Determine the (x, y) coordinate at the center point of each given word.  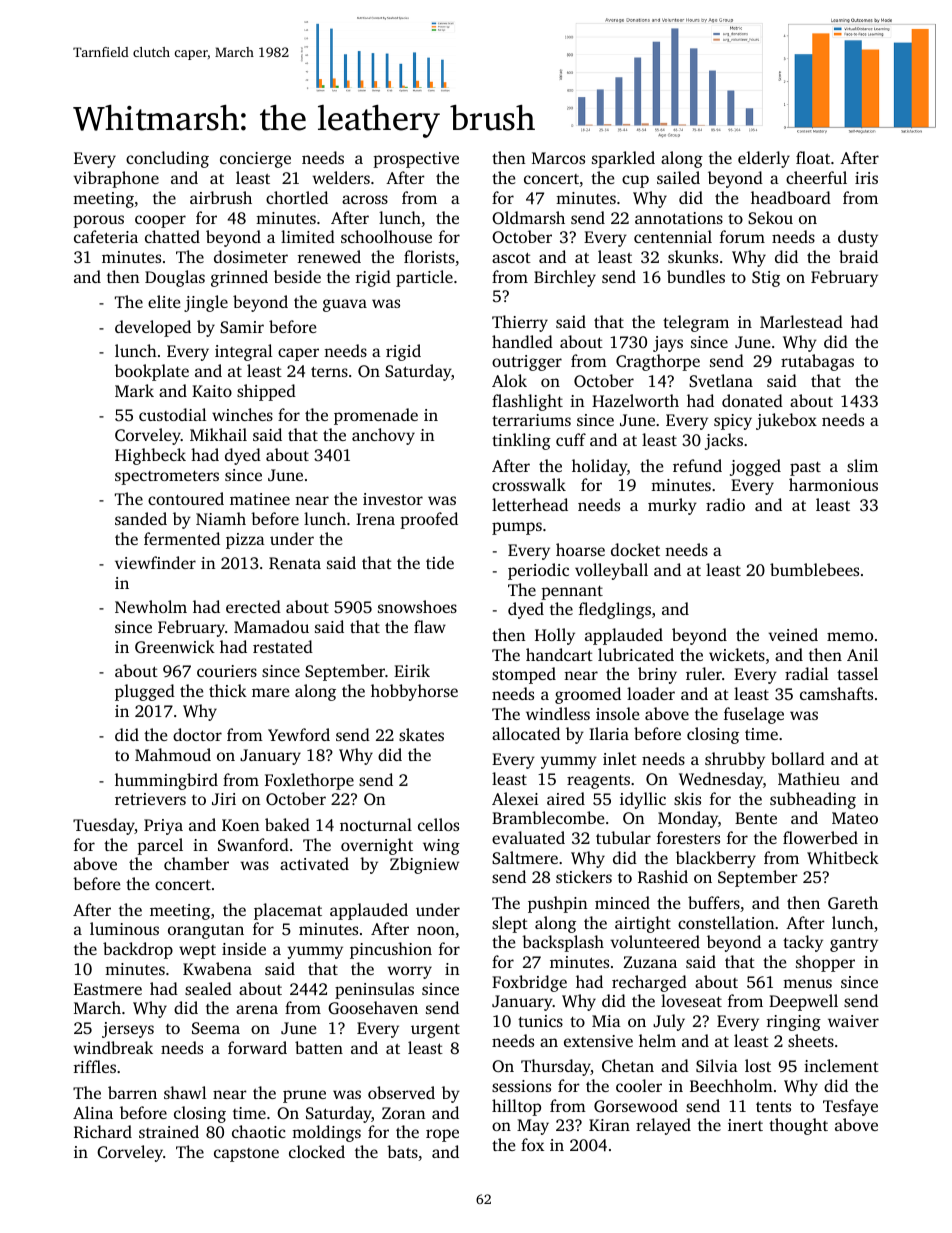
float (813, 157)
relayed (663, 1126)
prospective (416, 160)
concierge (255, 160)
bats (402, 1151)
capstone (246, 1155)
